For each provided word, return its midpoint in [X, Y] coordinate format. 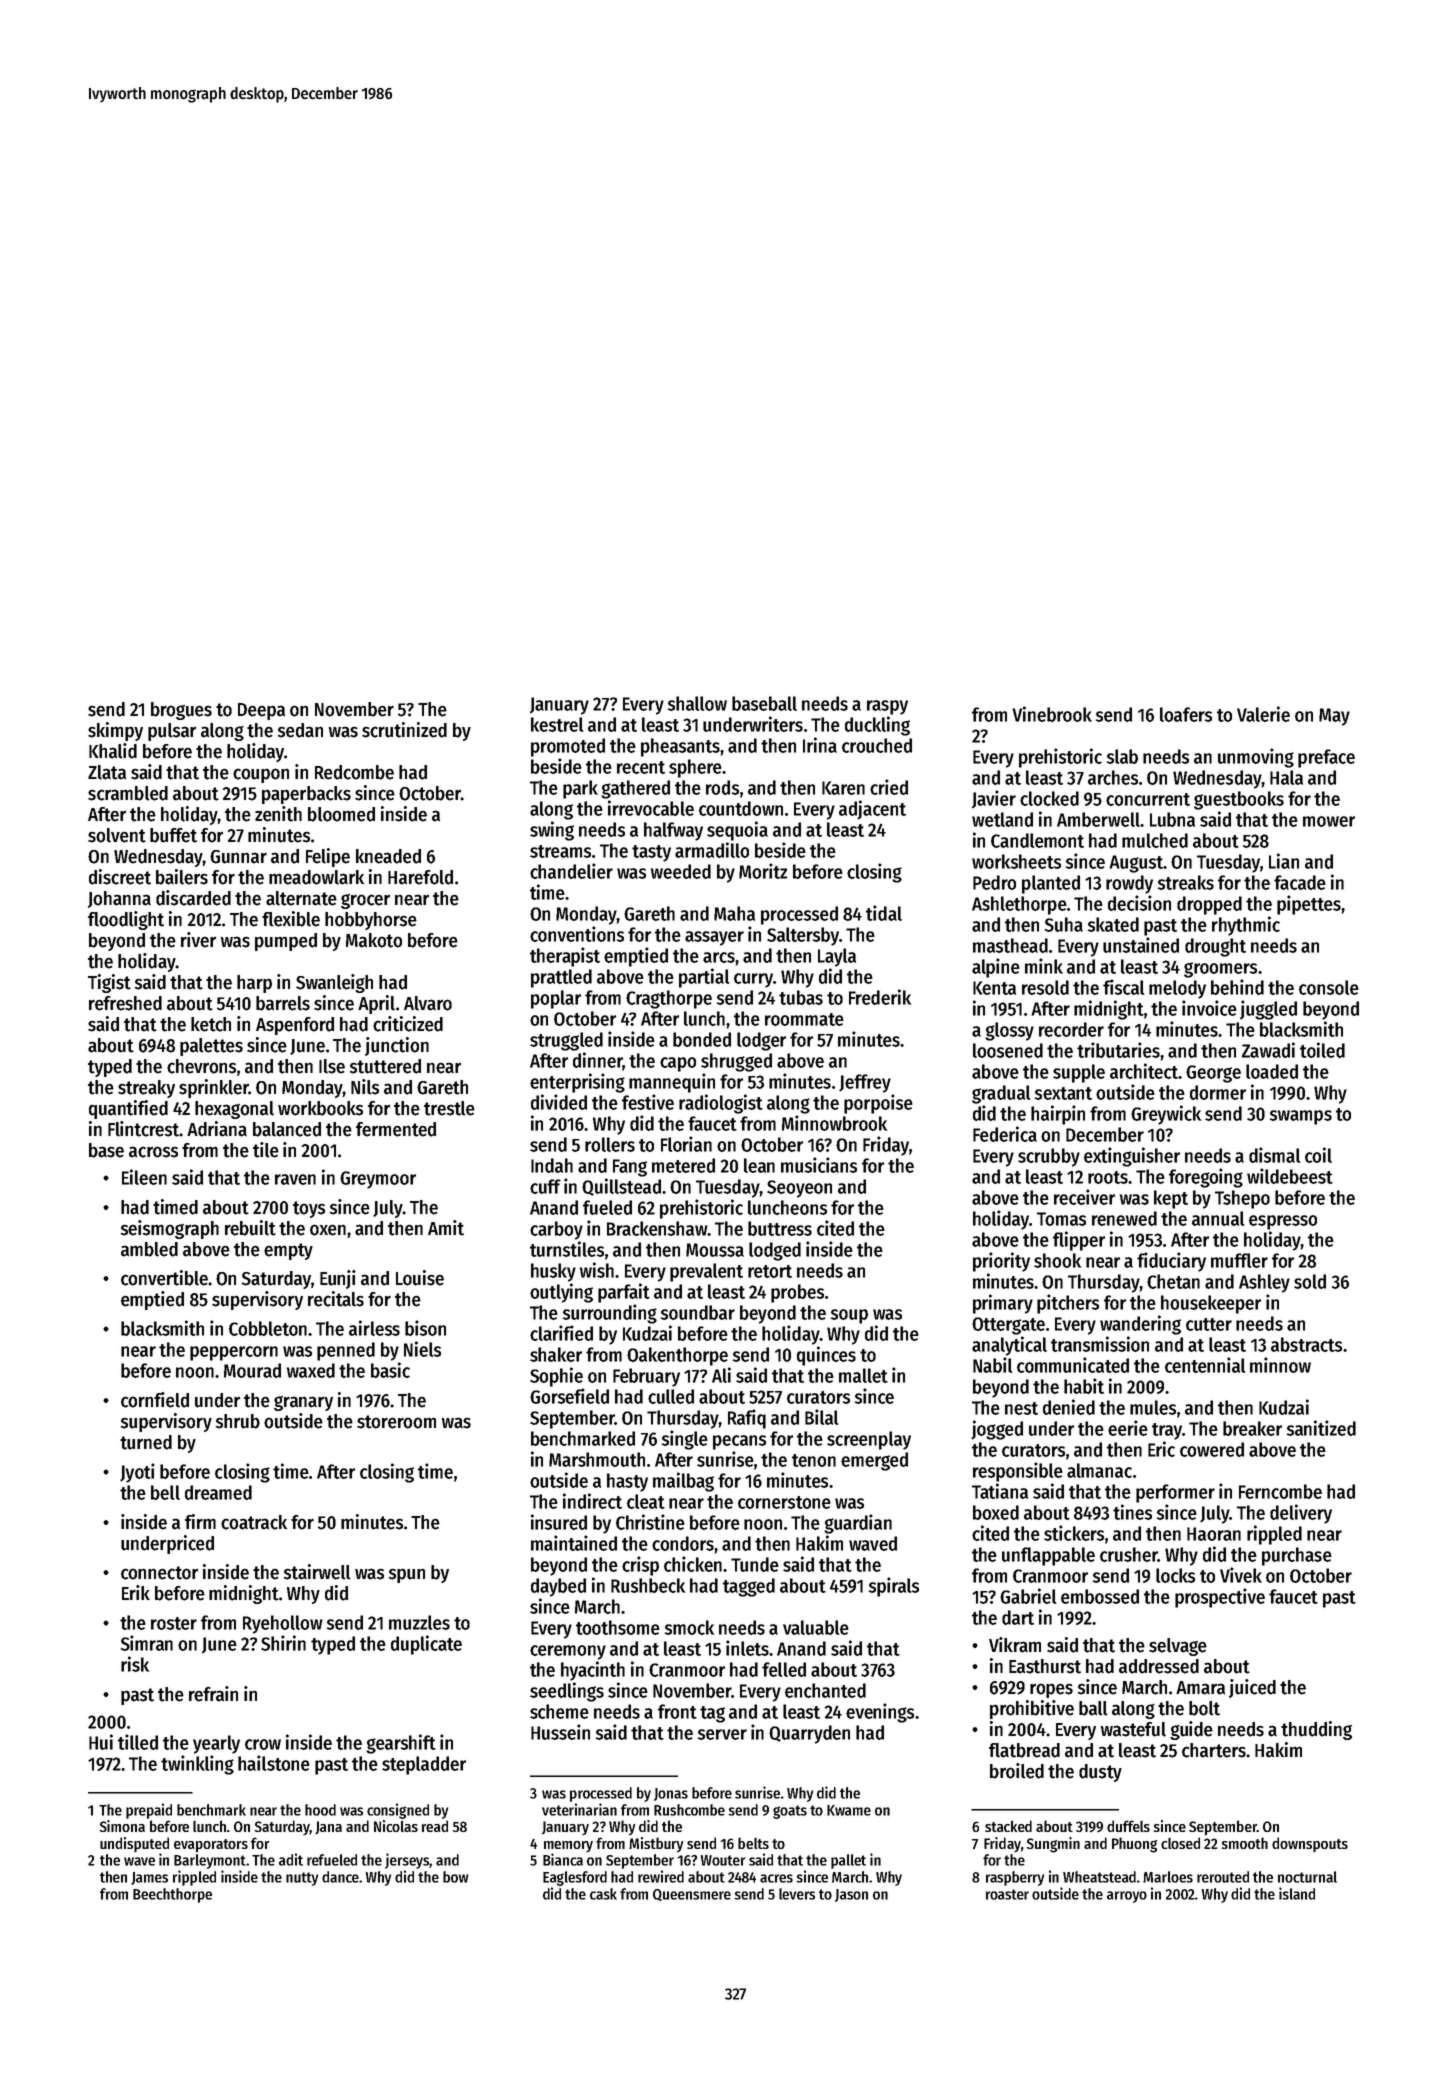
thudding [1316, 1730]
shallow [697, 703]
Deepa [261, 711]
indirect [592, 1501]
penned [346, 1351]
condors [683, 1543]
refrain [213, 1694]
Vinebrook [1052, 714]
